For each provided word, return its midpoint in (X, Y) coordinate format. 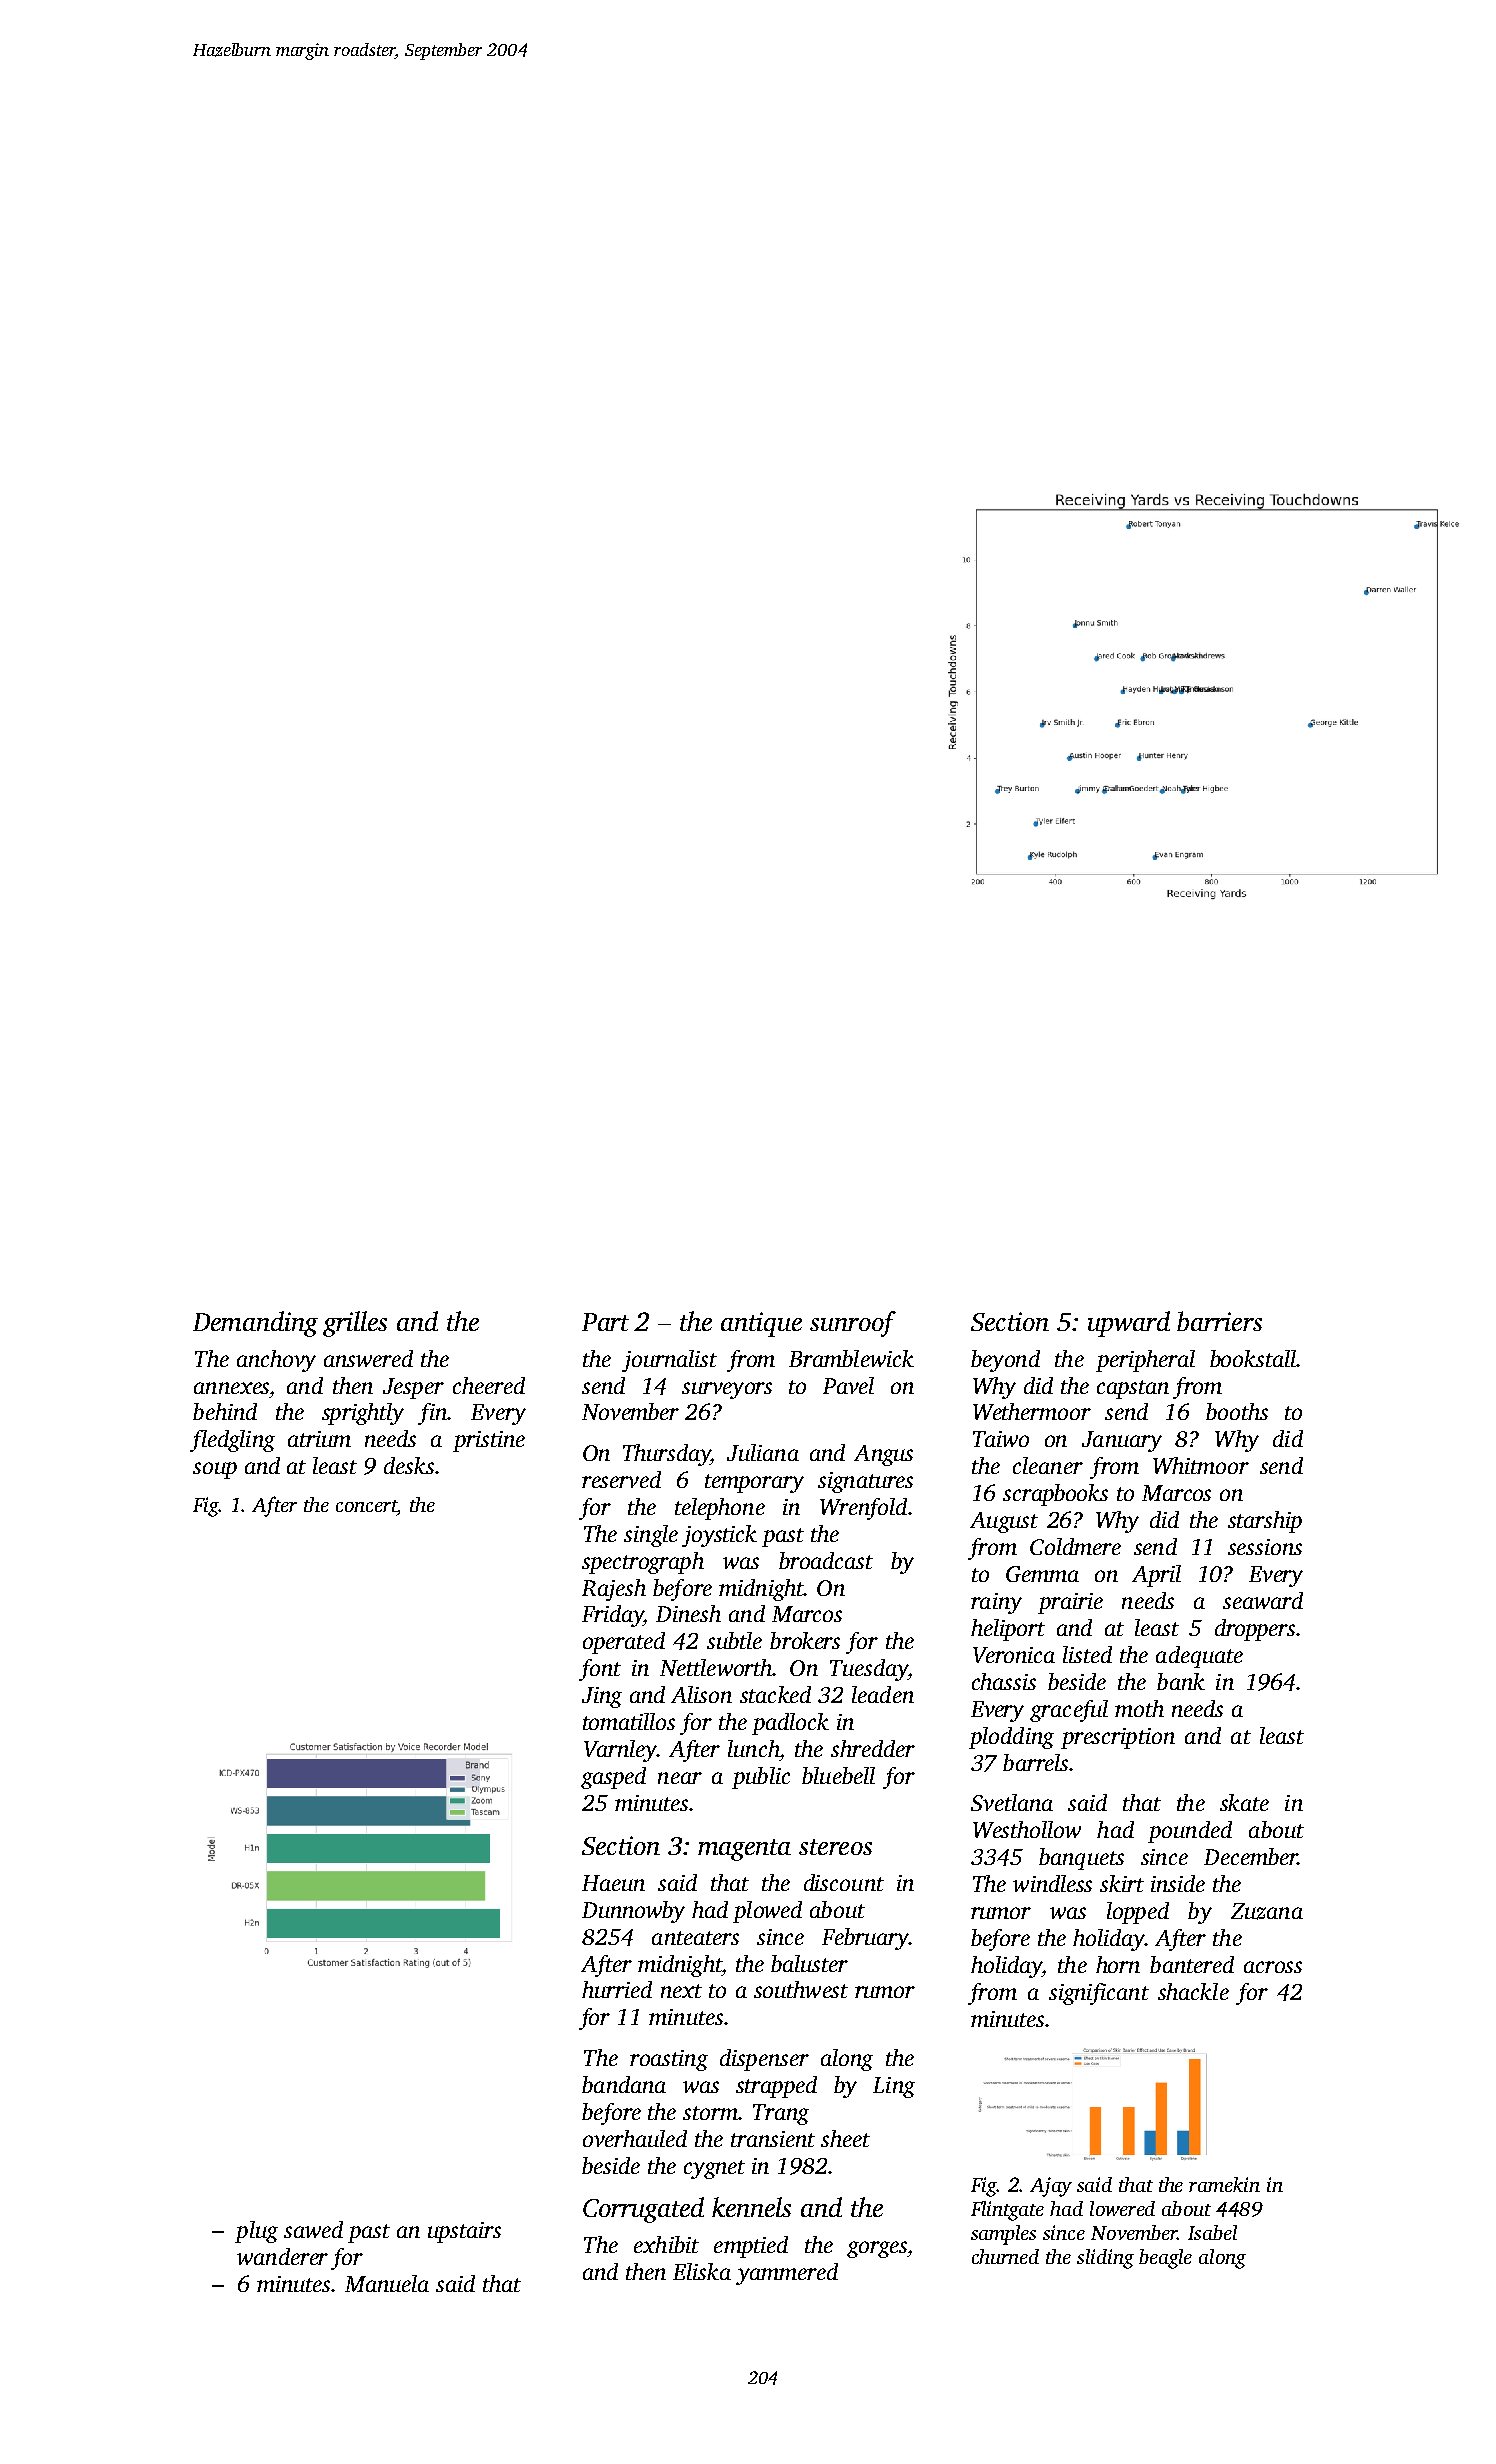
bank (1181, 1681)
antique (761, 1324)
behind (225, 1411)
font (600, 1670)
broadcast (826, 1560)
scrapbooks (1055, 1495)
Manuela (387, 2283)
